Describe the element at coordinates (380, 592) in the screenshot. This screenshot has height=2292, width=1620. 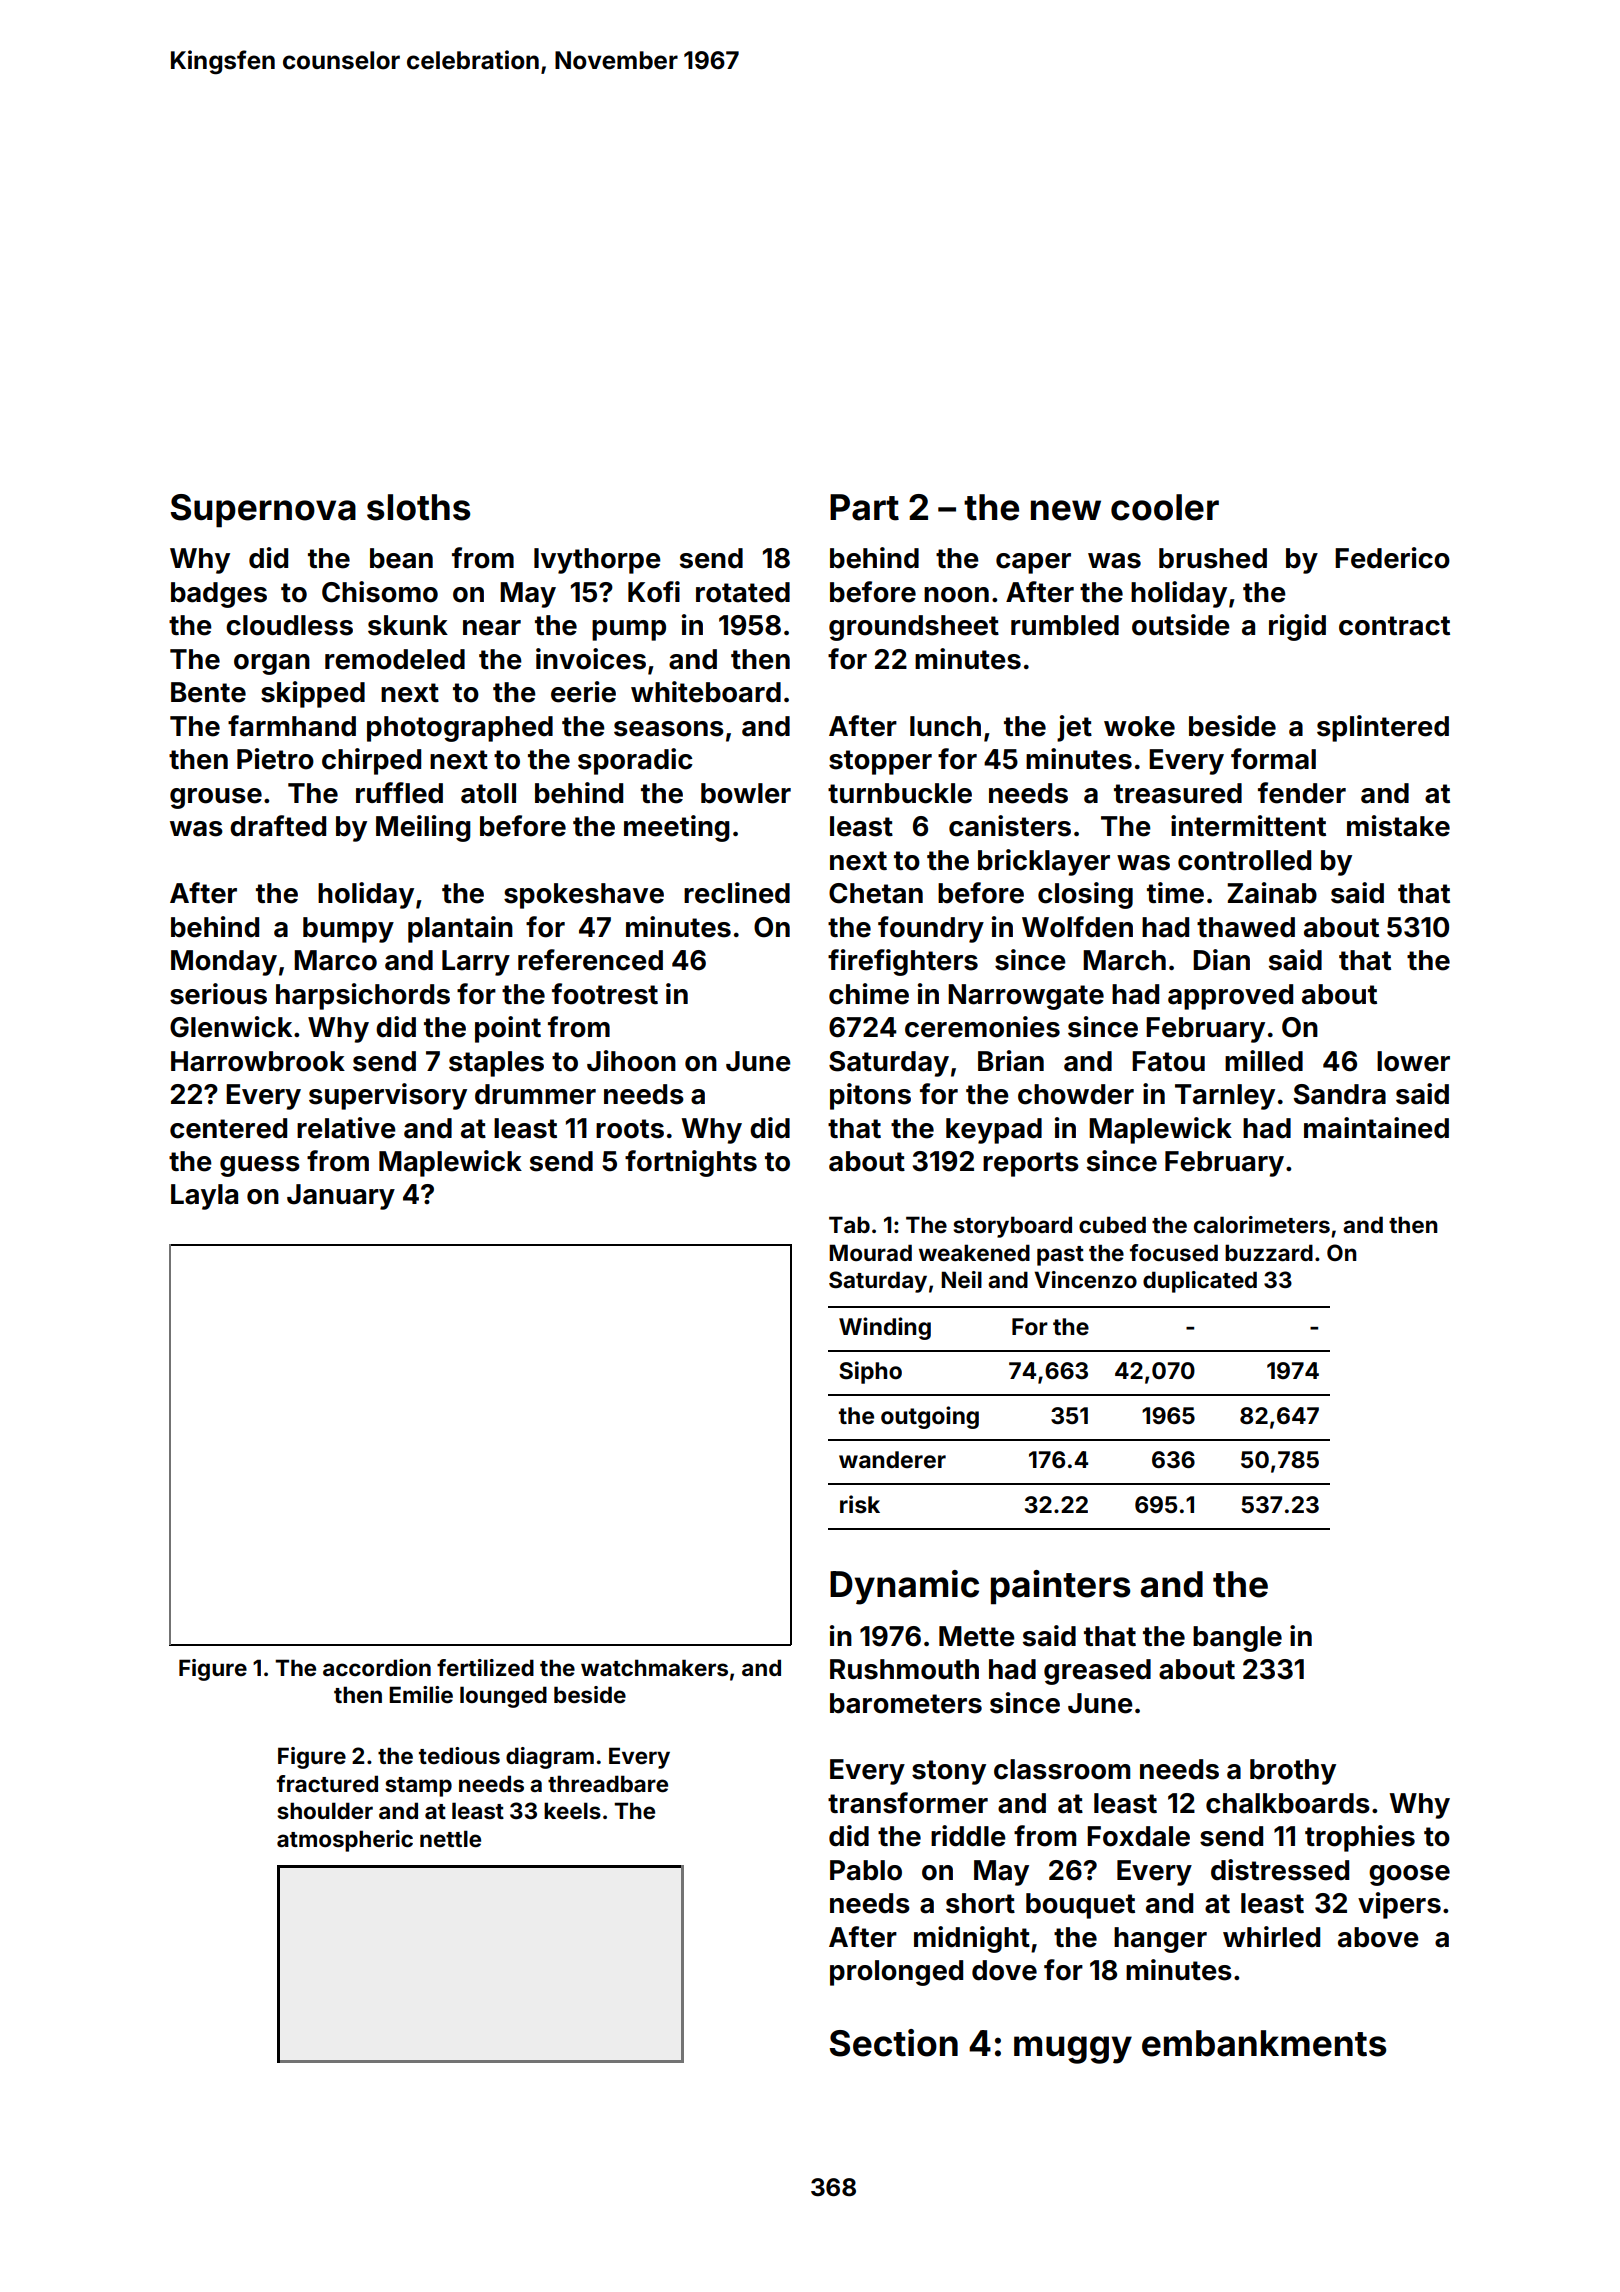
I see `Chisomo` at that location.
